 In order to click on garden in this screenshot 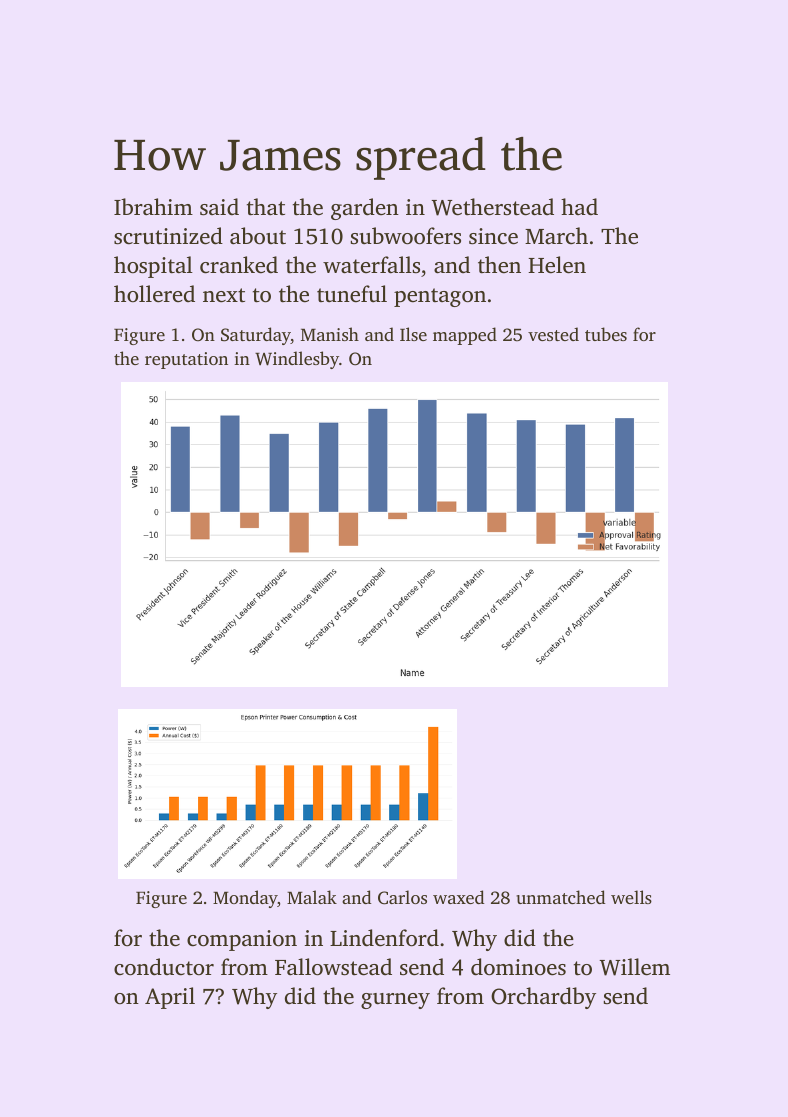, I will do `click(365, 209)`.
